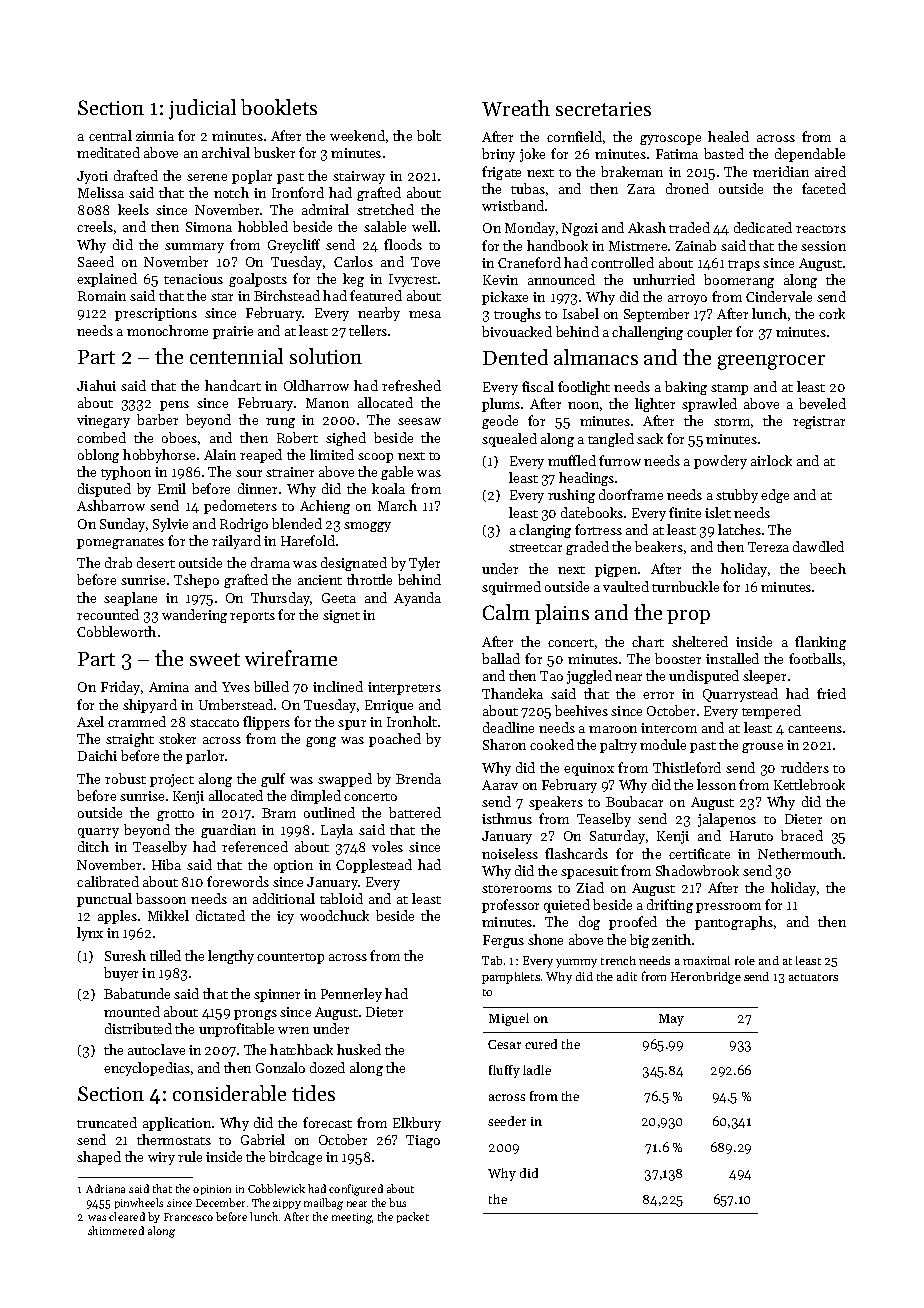 This screenshot has width=924, height=1308. What do you see at coordinates (194, 616) in the screenshot?
I see `wandering` at bounding box center [194, 616].
